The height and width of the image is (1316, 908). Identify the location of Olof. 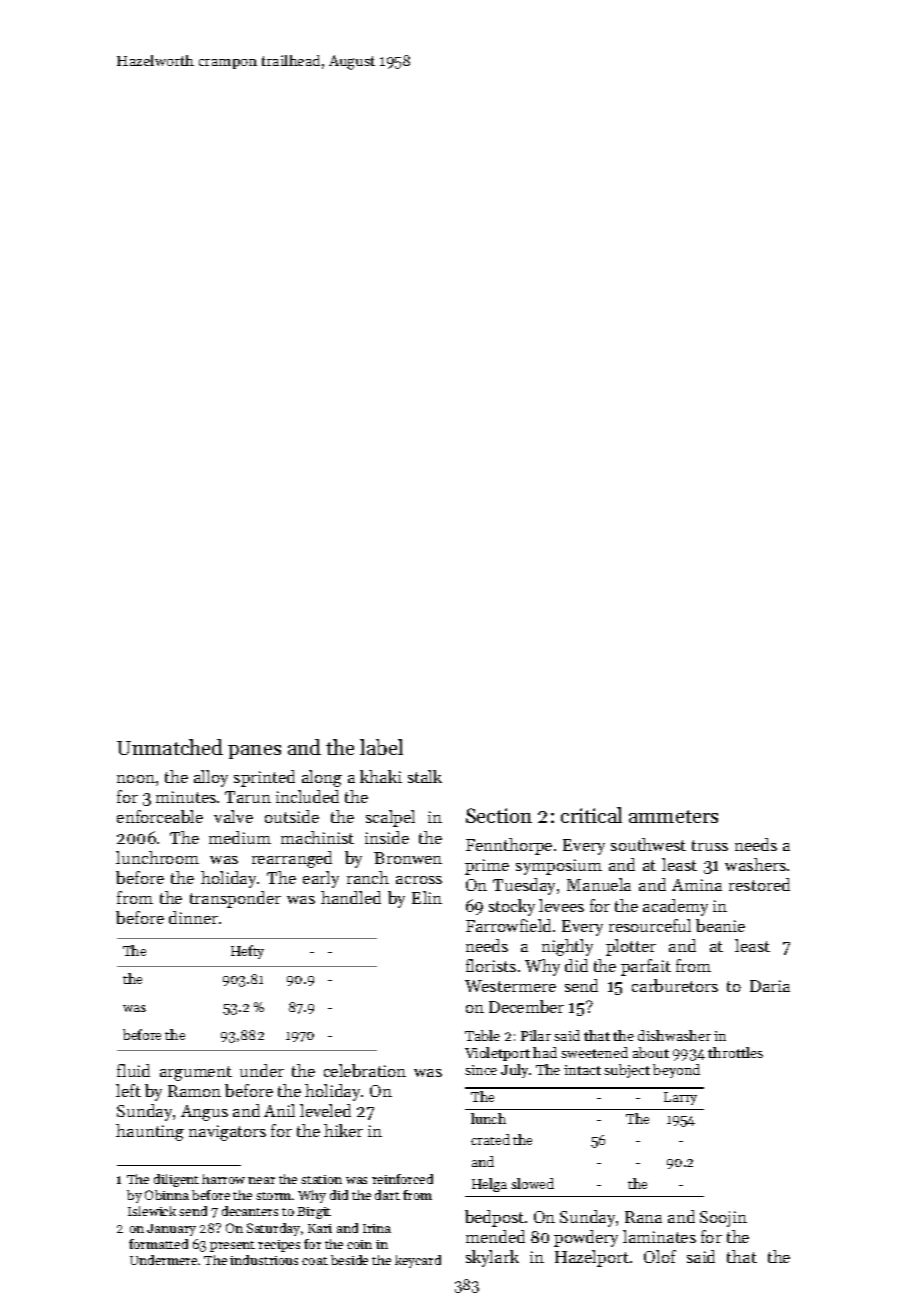
(660, 1256).
